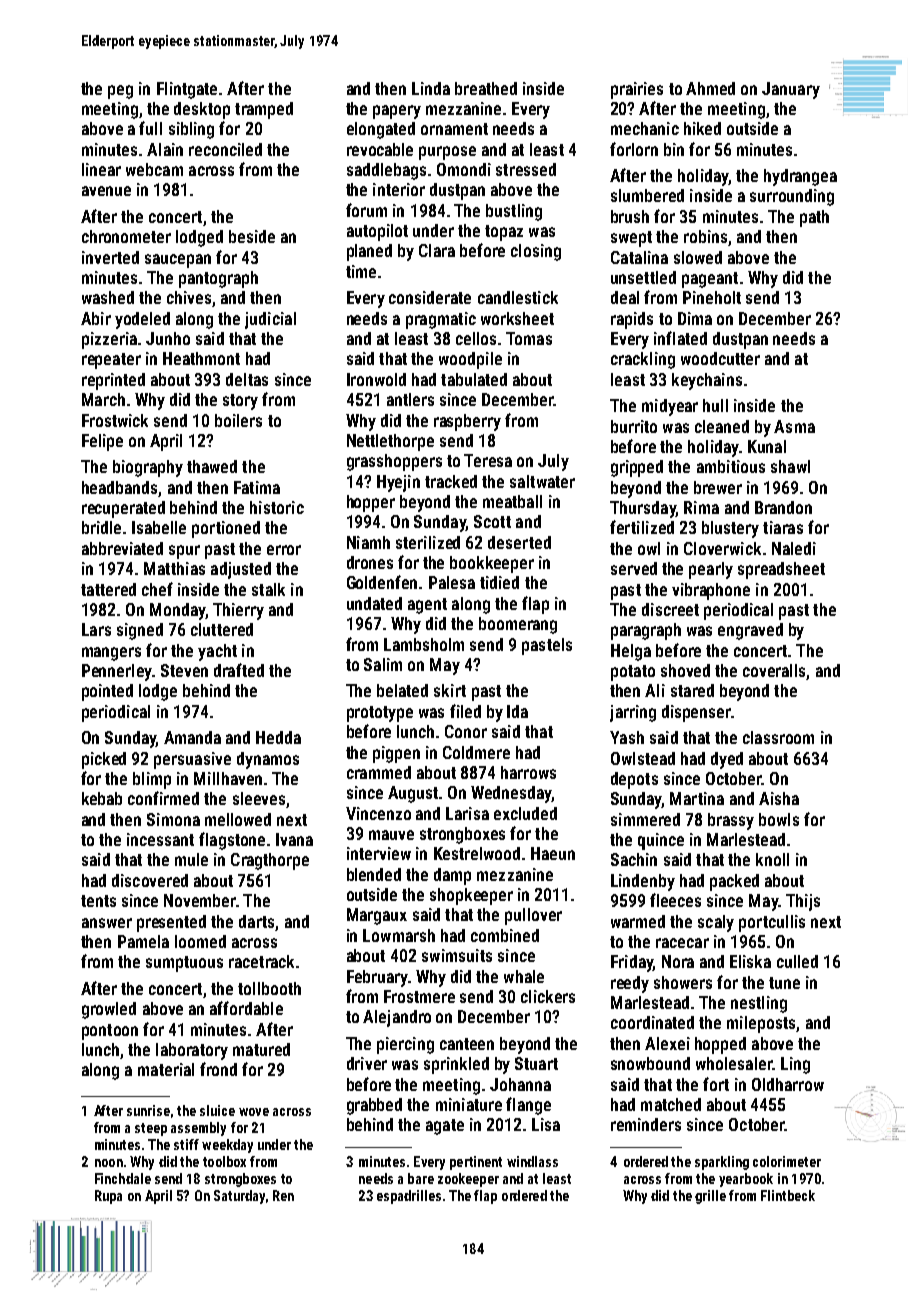  Describe the element at coordinates (520, 1084) in the image. I see `Johanna` at that location.
